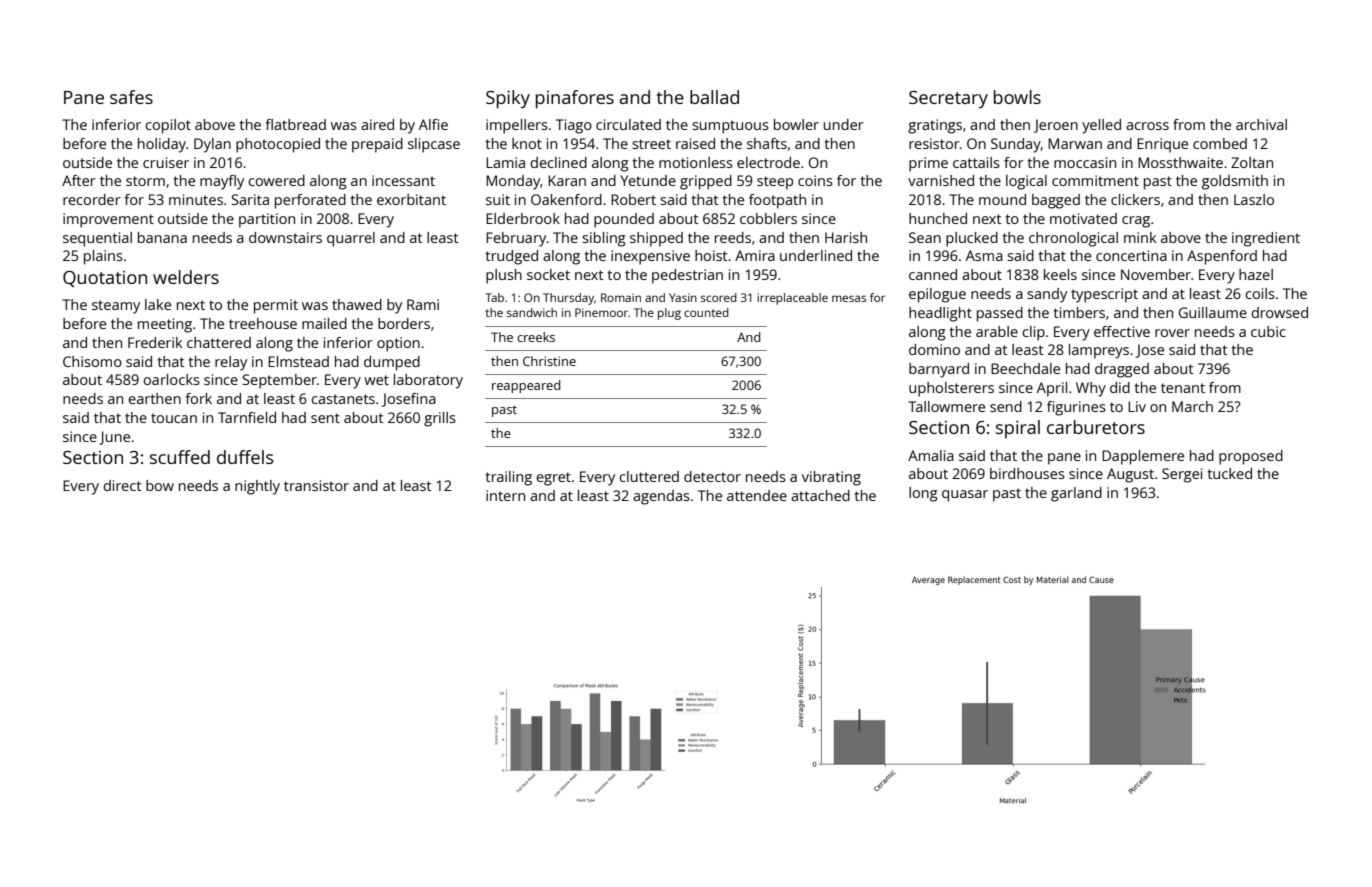  What do you see at coordinates (628, 124) in the screenshot?
I see `circulated` at bounding box center [628, 124].
